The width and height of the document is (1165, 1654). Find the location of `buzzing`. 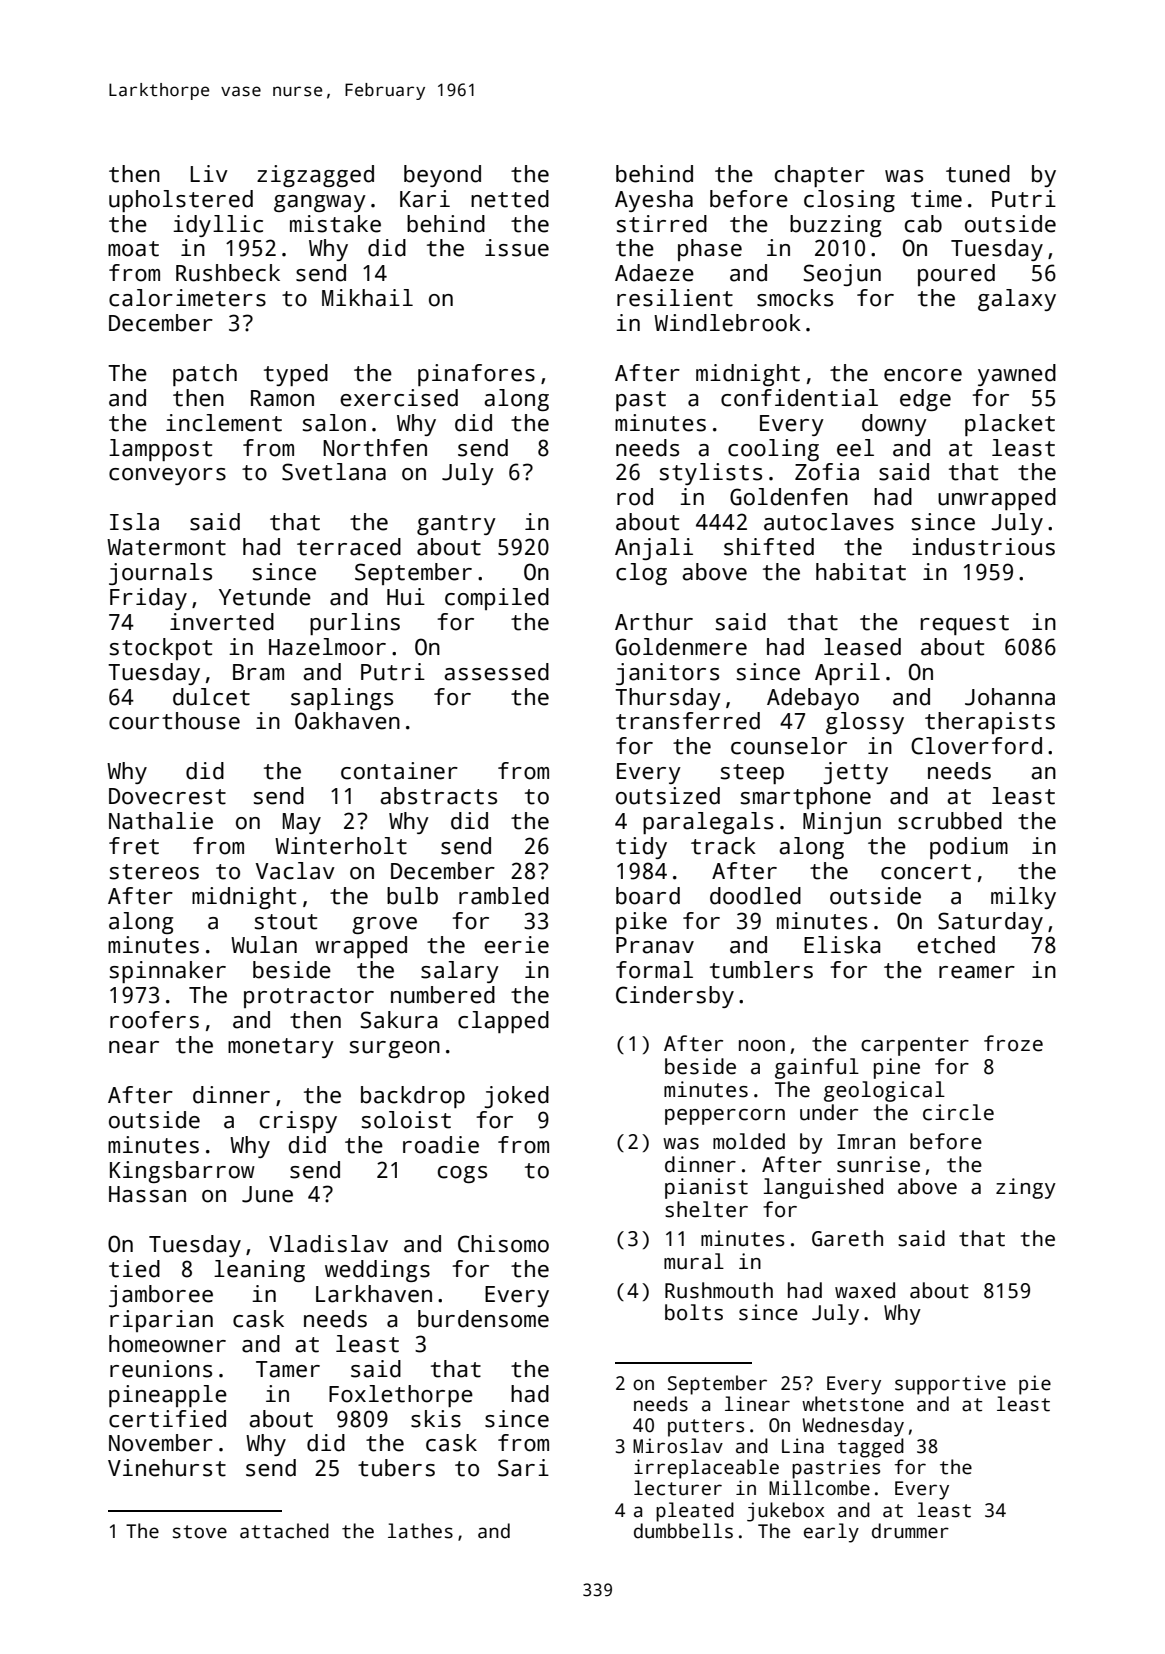

buzzing is located at coordinates (835, 226).
